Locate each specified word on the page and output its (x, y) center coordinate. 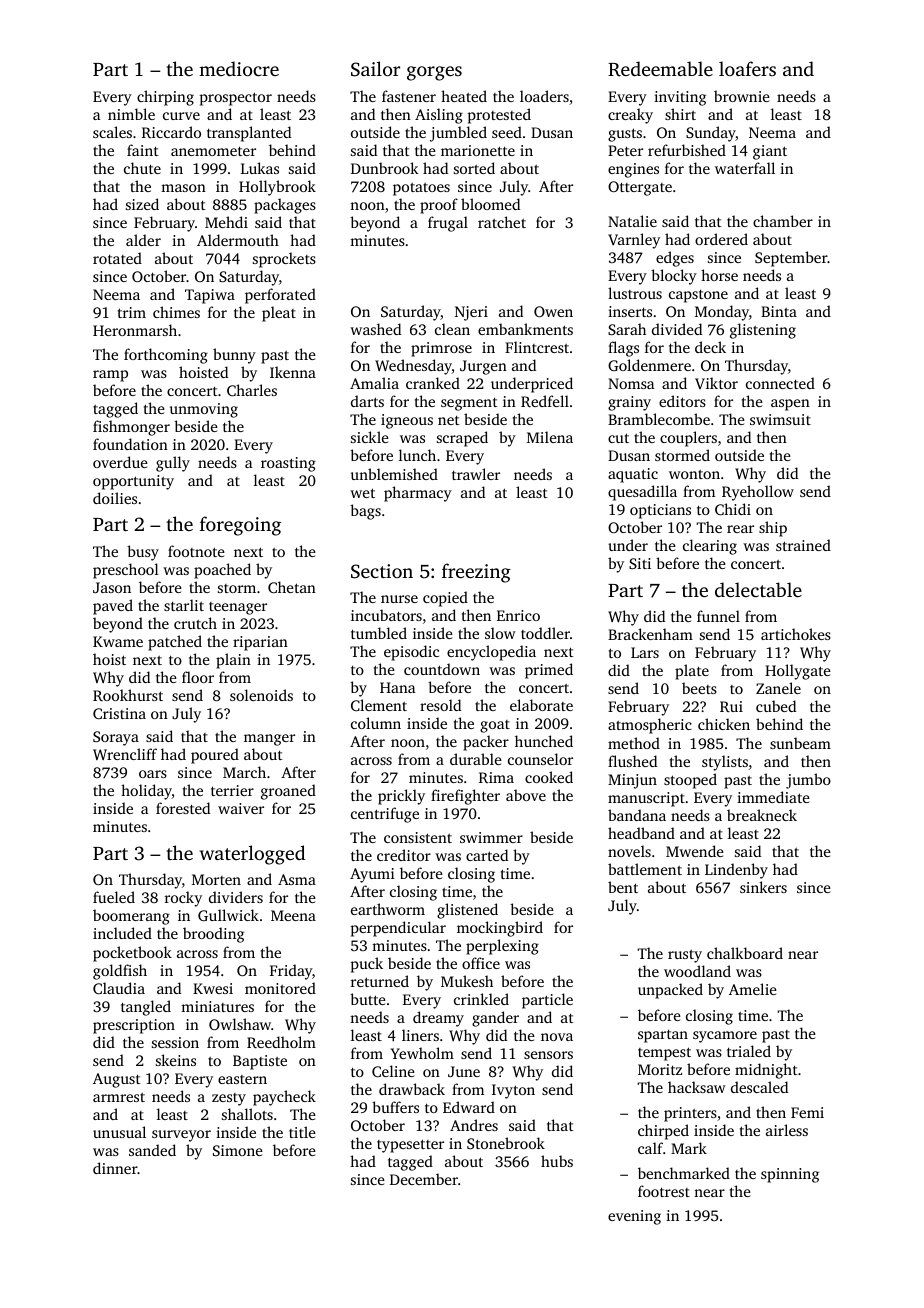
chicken (724, 724)
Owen (553, 311)
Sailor (375, 69)
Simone (238, 1150)
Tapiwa (210, 296)
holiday (146, 792)
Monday (722, 313)
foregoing (240, 526)
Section (382, 571)
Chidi (733, 509)
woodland (697, 971)
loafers (747, 68)
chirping (165, 98)
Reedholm (281, 1042)
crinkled (481, 999)
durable (476, 759)
